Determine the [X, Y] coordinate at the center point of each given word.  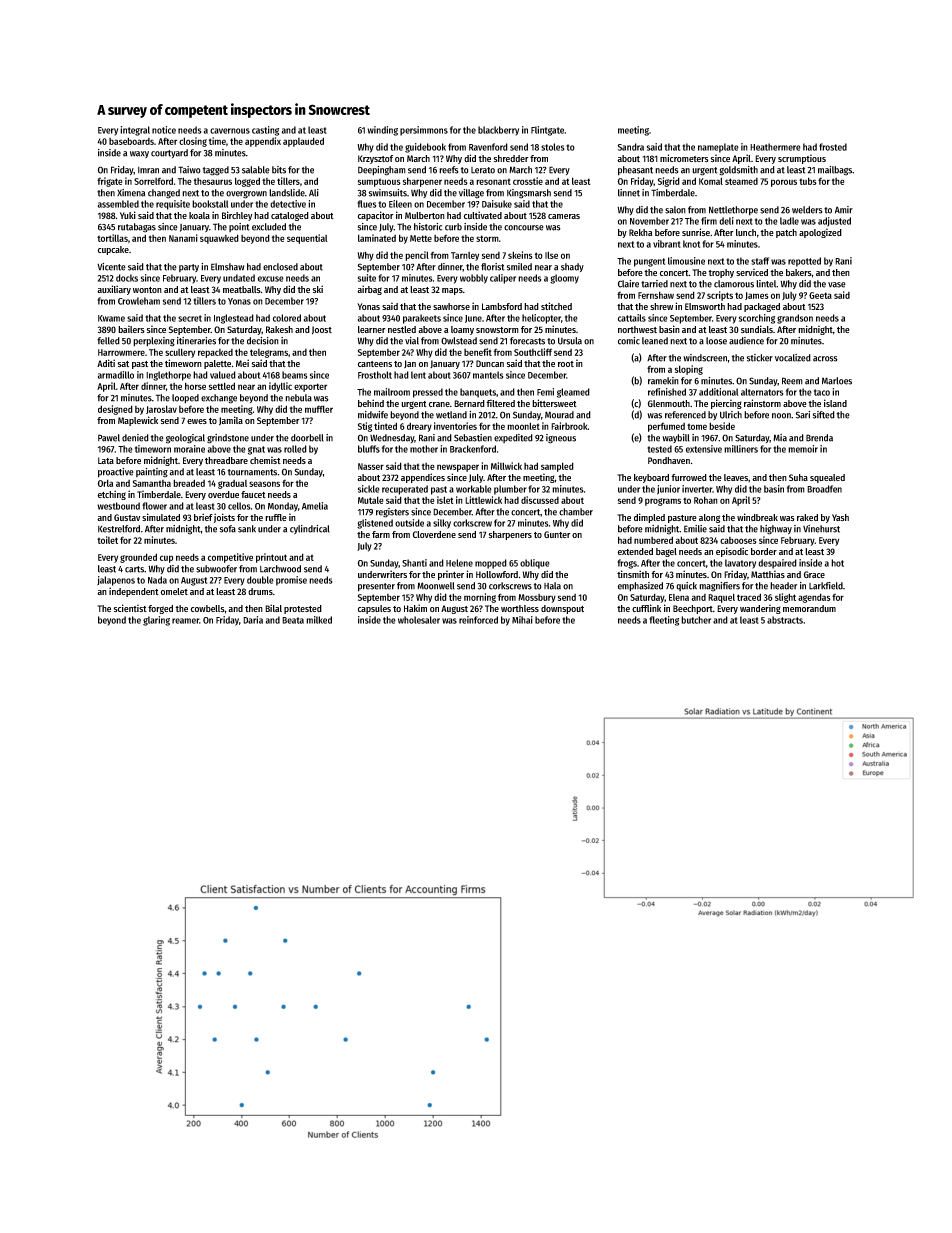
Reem [792, 381]
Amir [844, 210]
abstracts [785, 620]
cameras [564, 216]
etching [111, 495]
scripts [720, 296]
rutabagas [137, 228]
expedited [513, 438]
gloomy [564, 279]
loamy [462, 330]
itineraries [196, 341]
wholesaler [419, 620]
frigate [110, 182]
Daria [253, 620]
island [835, 403]
